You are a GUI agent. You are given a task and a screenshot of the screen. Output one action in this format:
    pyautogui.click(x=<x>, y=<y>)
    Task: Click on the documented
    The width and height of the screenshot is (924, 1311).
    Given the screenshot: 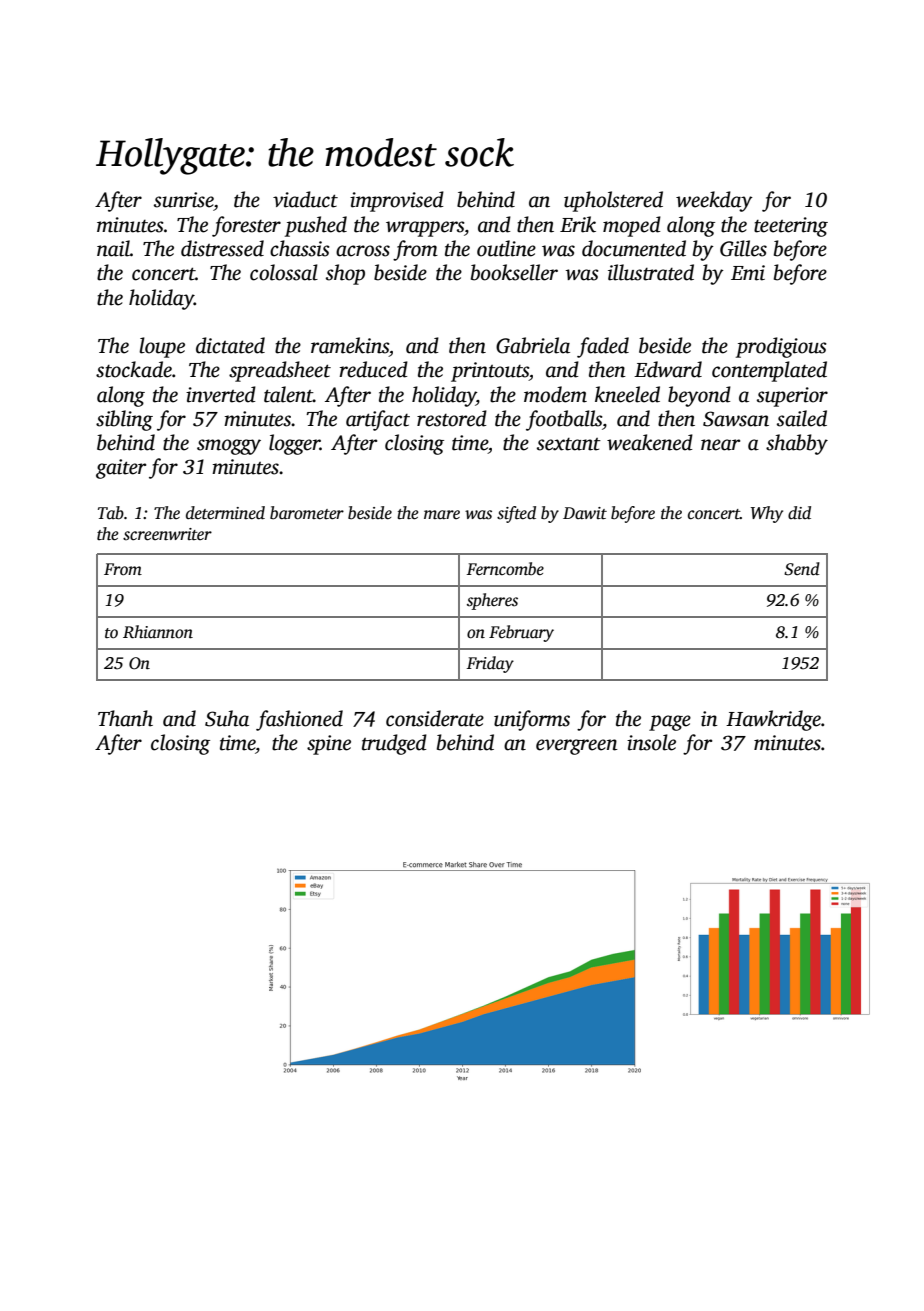 What is the action you would take?
    pyautogui.click(x=634, y=248)
